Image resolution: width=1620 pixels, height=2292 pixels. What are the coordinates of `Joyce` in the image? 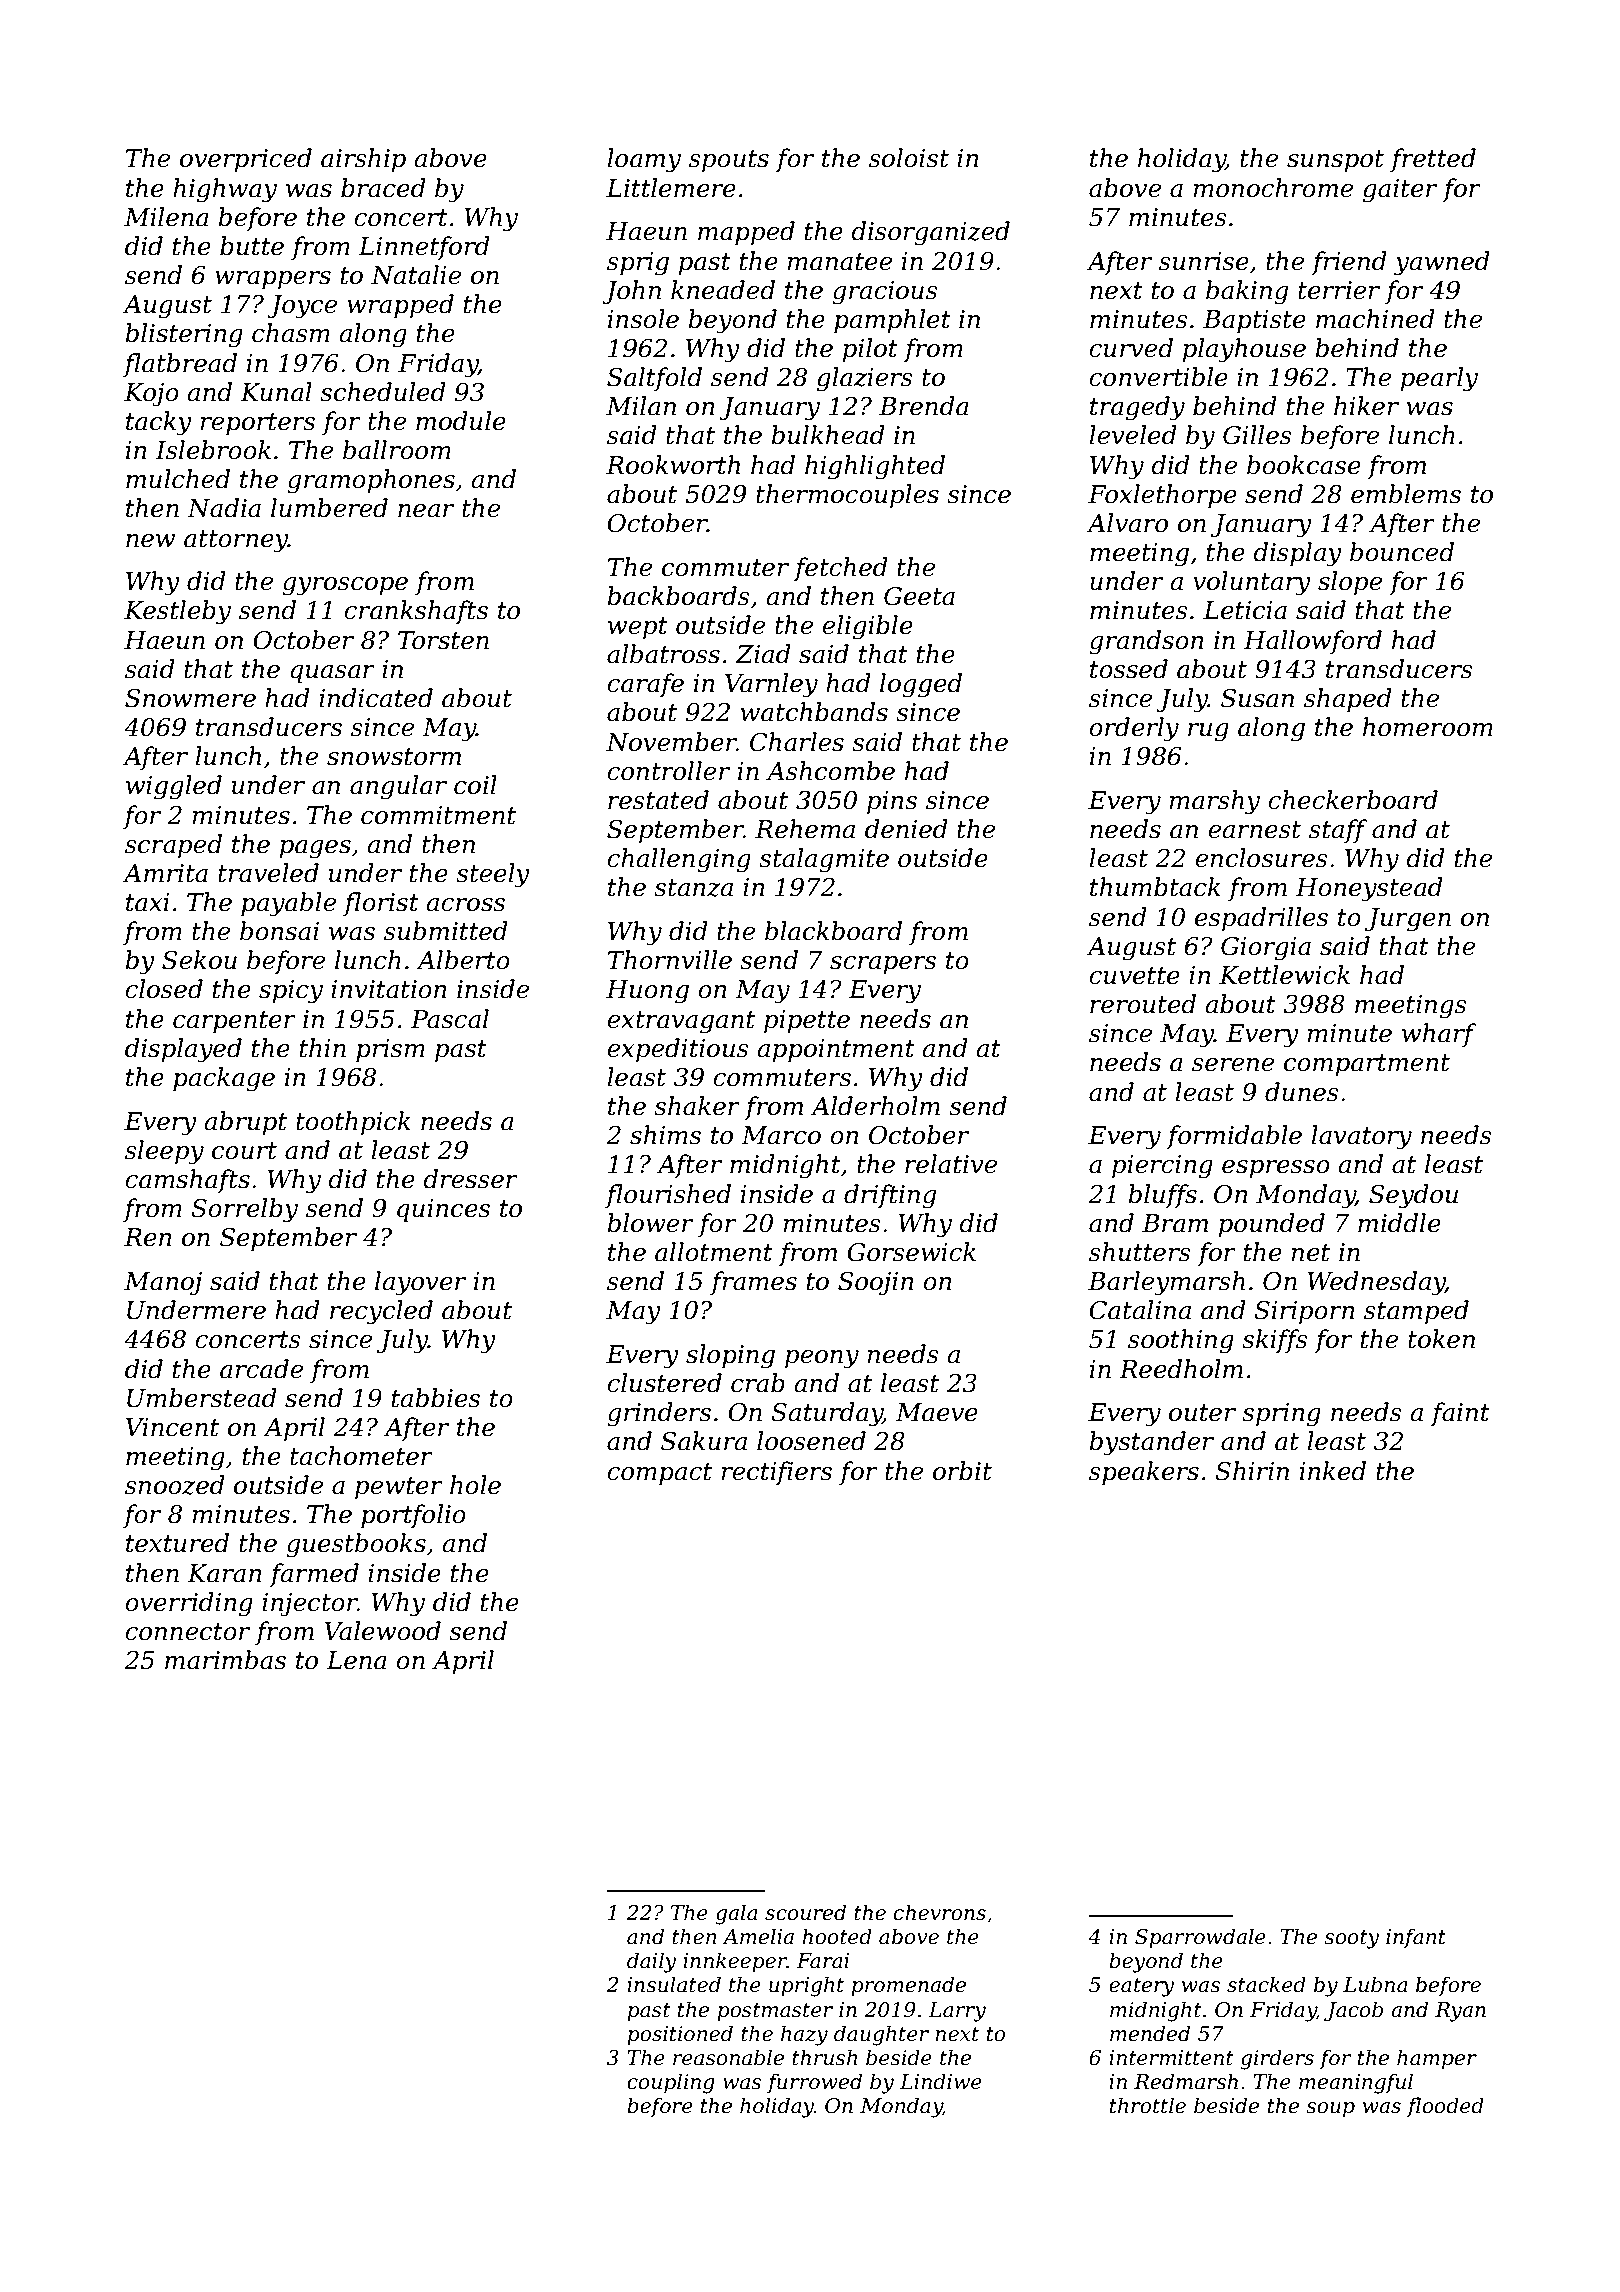 It's located at (302, 307).
